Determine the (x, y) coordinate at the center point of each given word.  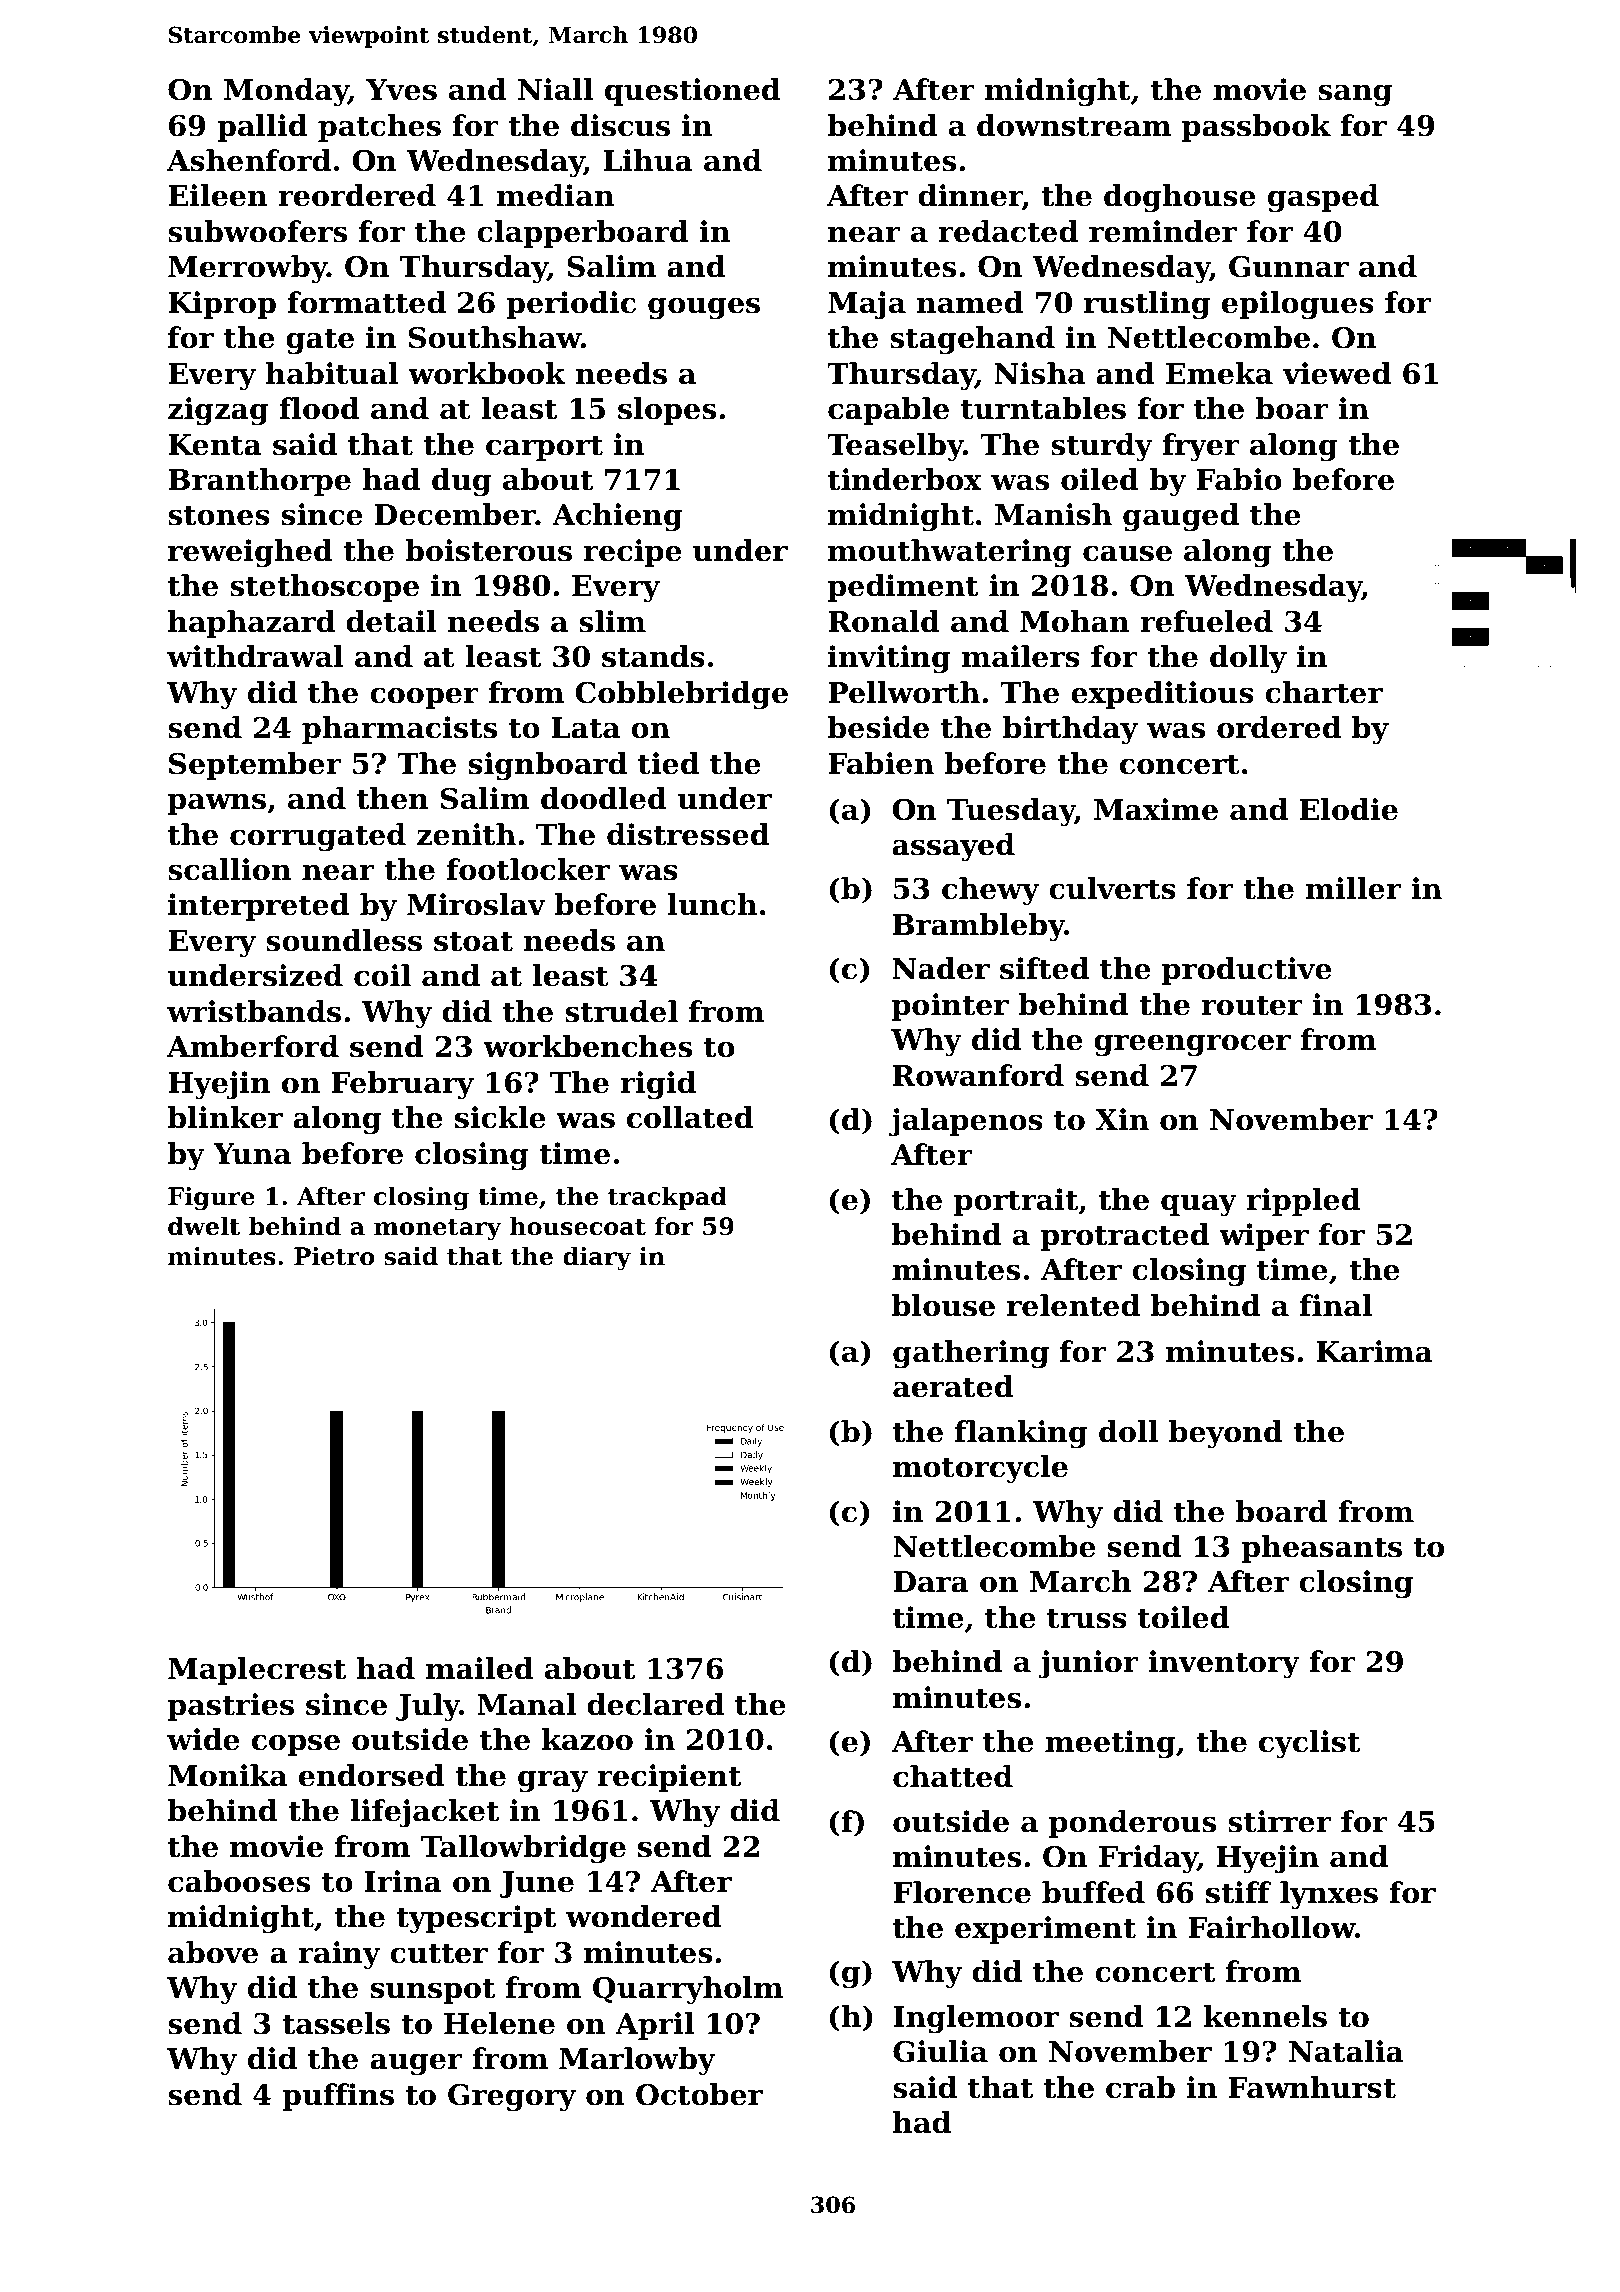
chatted (953, 1776)
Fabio (1239, 479)
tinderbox (905, 479)
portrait (1016, 1202)
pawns (217, 804)
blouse (943, 1305)
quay (1199, 1206)
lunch (712, 904)
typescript (476, 1919)
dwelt (204, 1226)
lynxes (1329, 1895)
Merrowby (247, 269)
